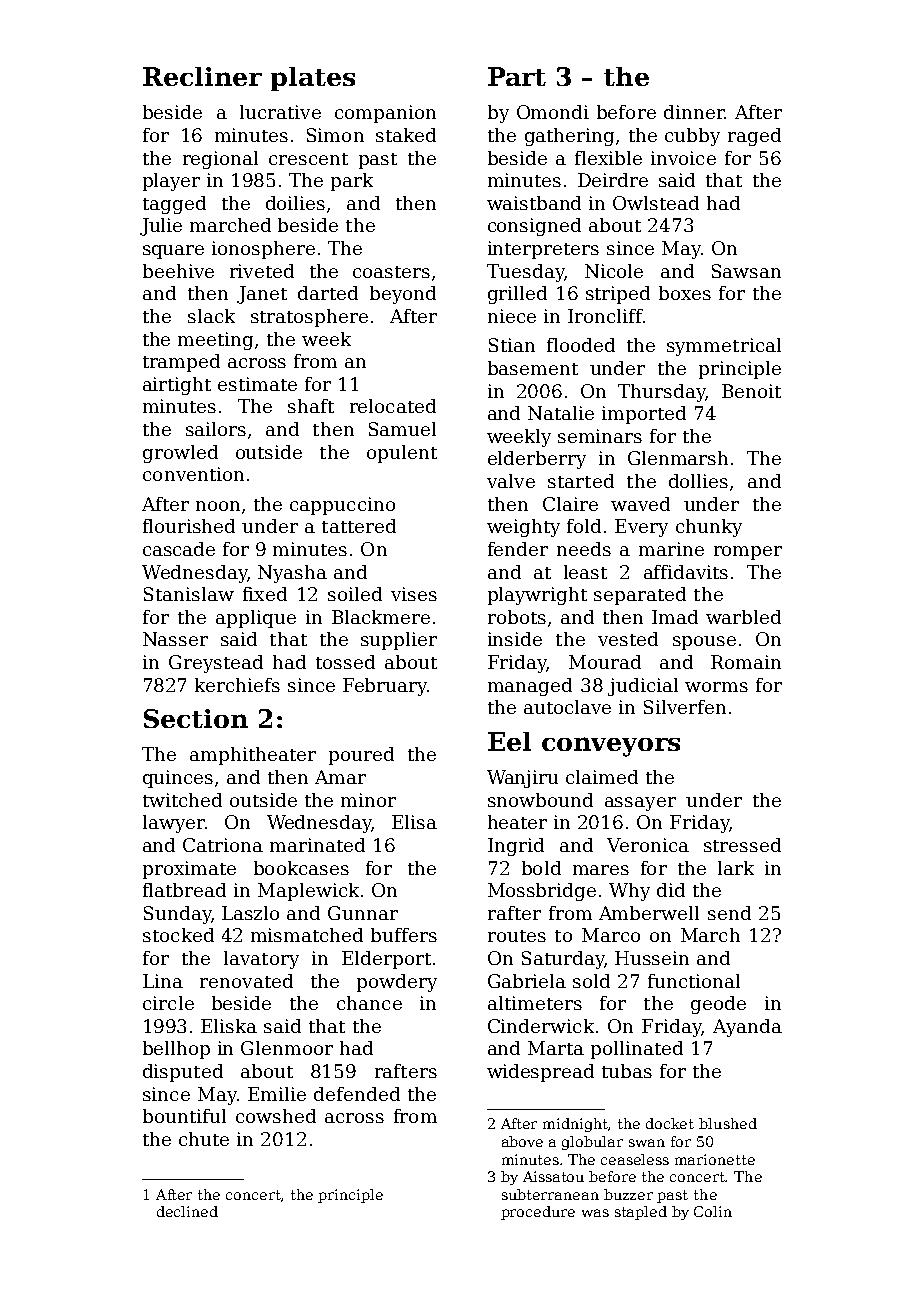 The image size is (924, 1314). I want to click on Part, so click(517, 76).
